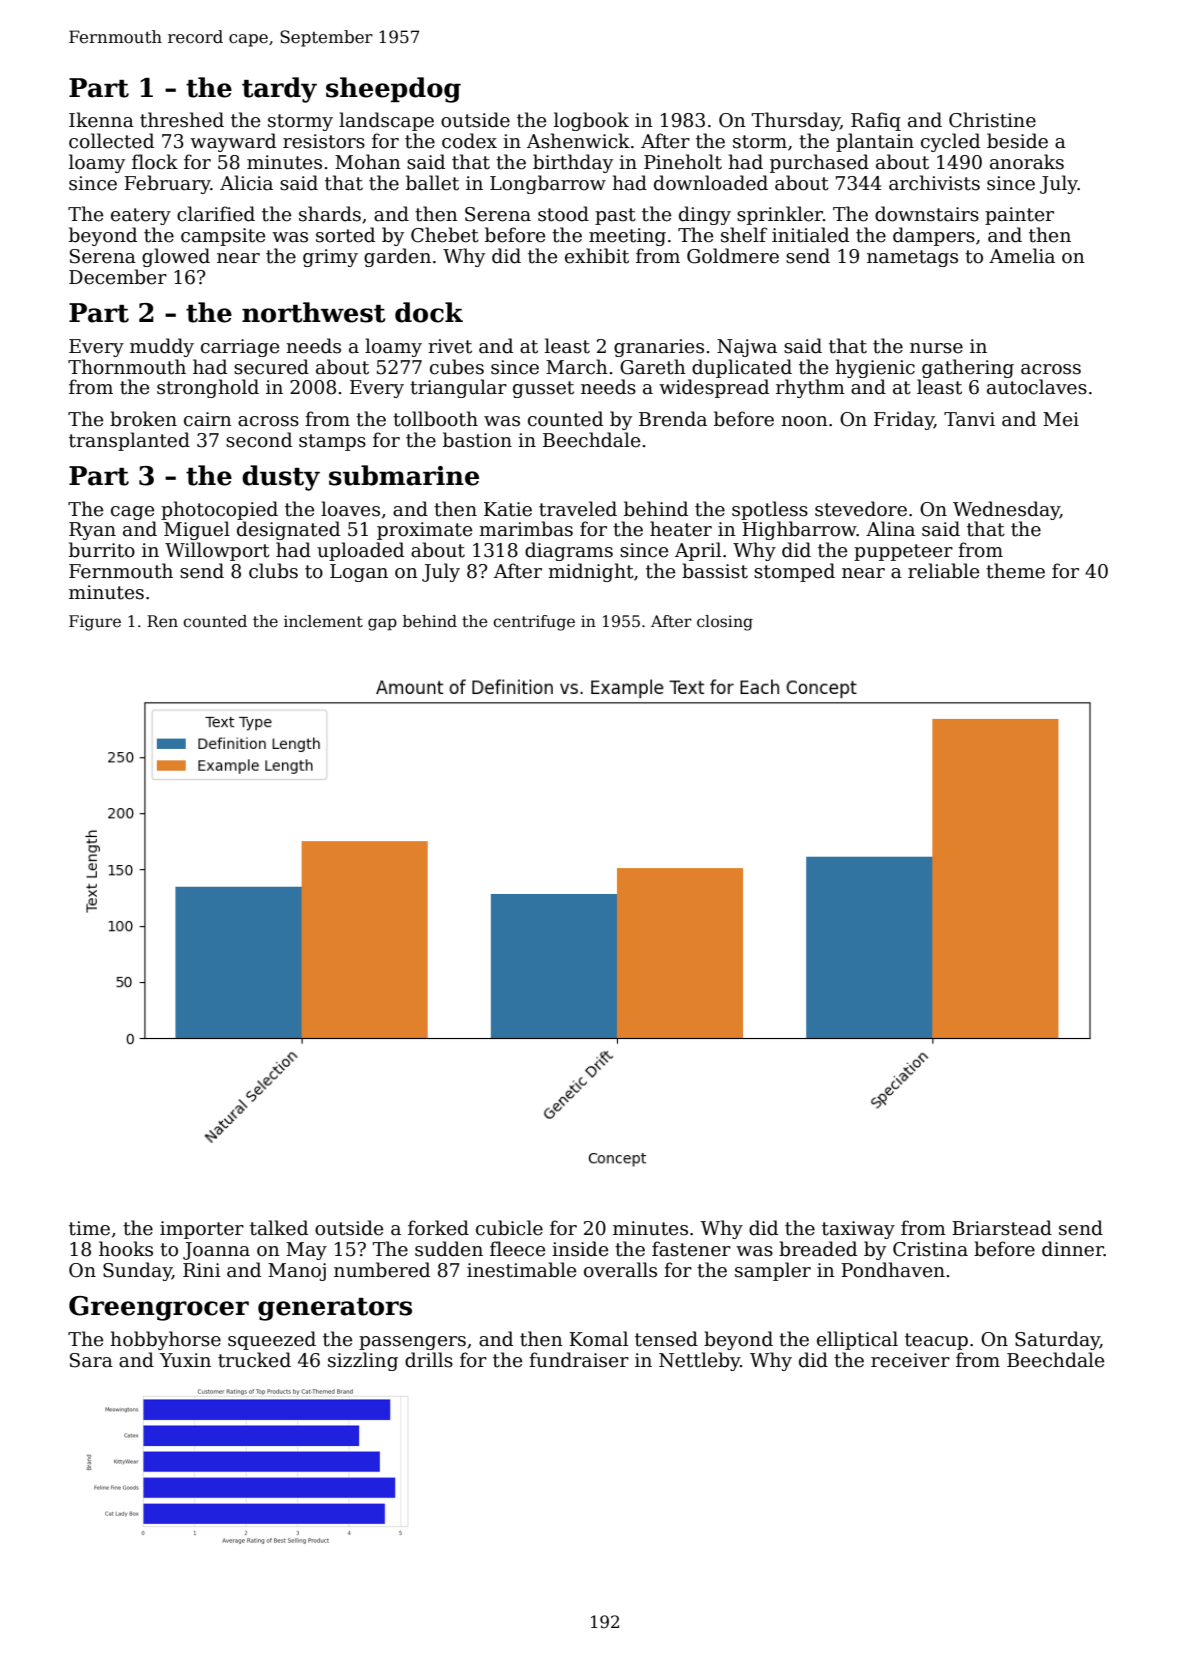 The image size is (1178, 1666). I want to click on cubicle, so click(509, 1228).
